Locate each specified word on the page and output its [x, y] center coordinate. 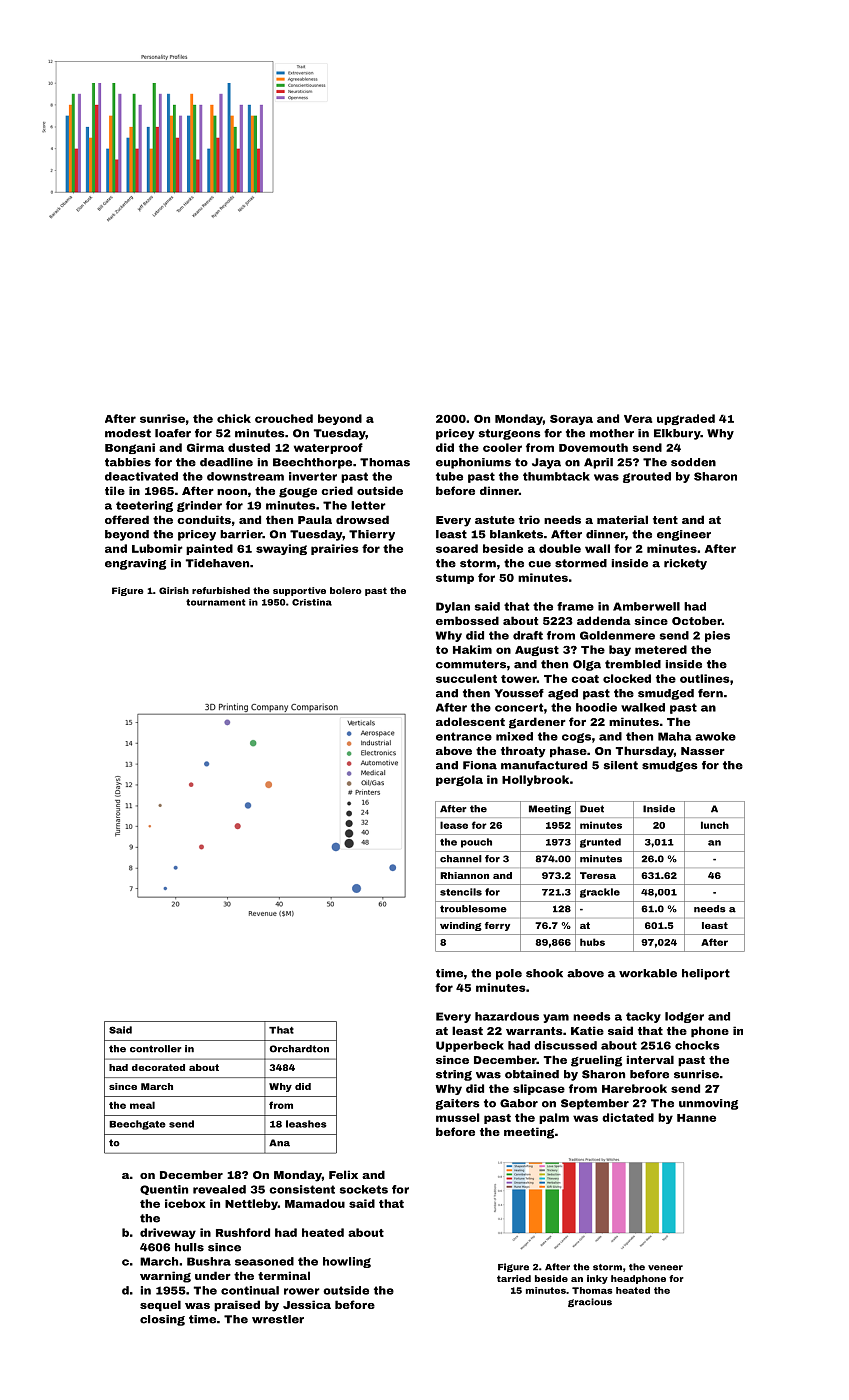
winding [461, 926]
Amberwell [646, 606]
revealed [219, 1189]
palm [554, 1118]
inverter [313, 476]
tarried [514, 1278]
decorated [158, 1067]
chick [234, 418]
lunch [715, 825]
